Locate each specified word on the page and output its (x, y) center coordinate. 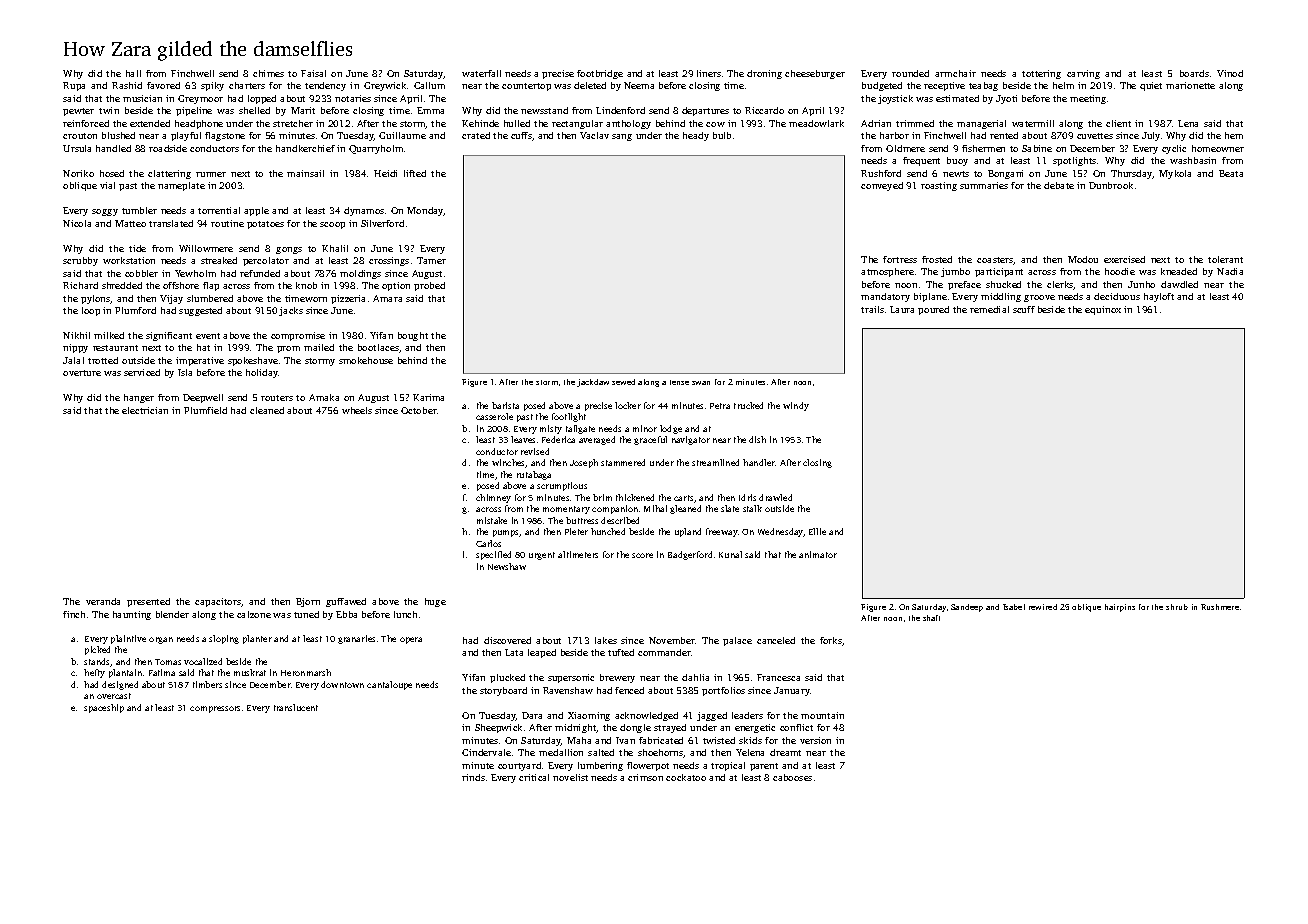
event (208, 336)
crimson (645, 777)
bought (413, 336)
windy (796, 406)
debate (1059, 185)
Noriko (78, 173)
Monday (425, 211)
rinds (473, 777)
